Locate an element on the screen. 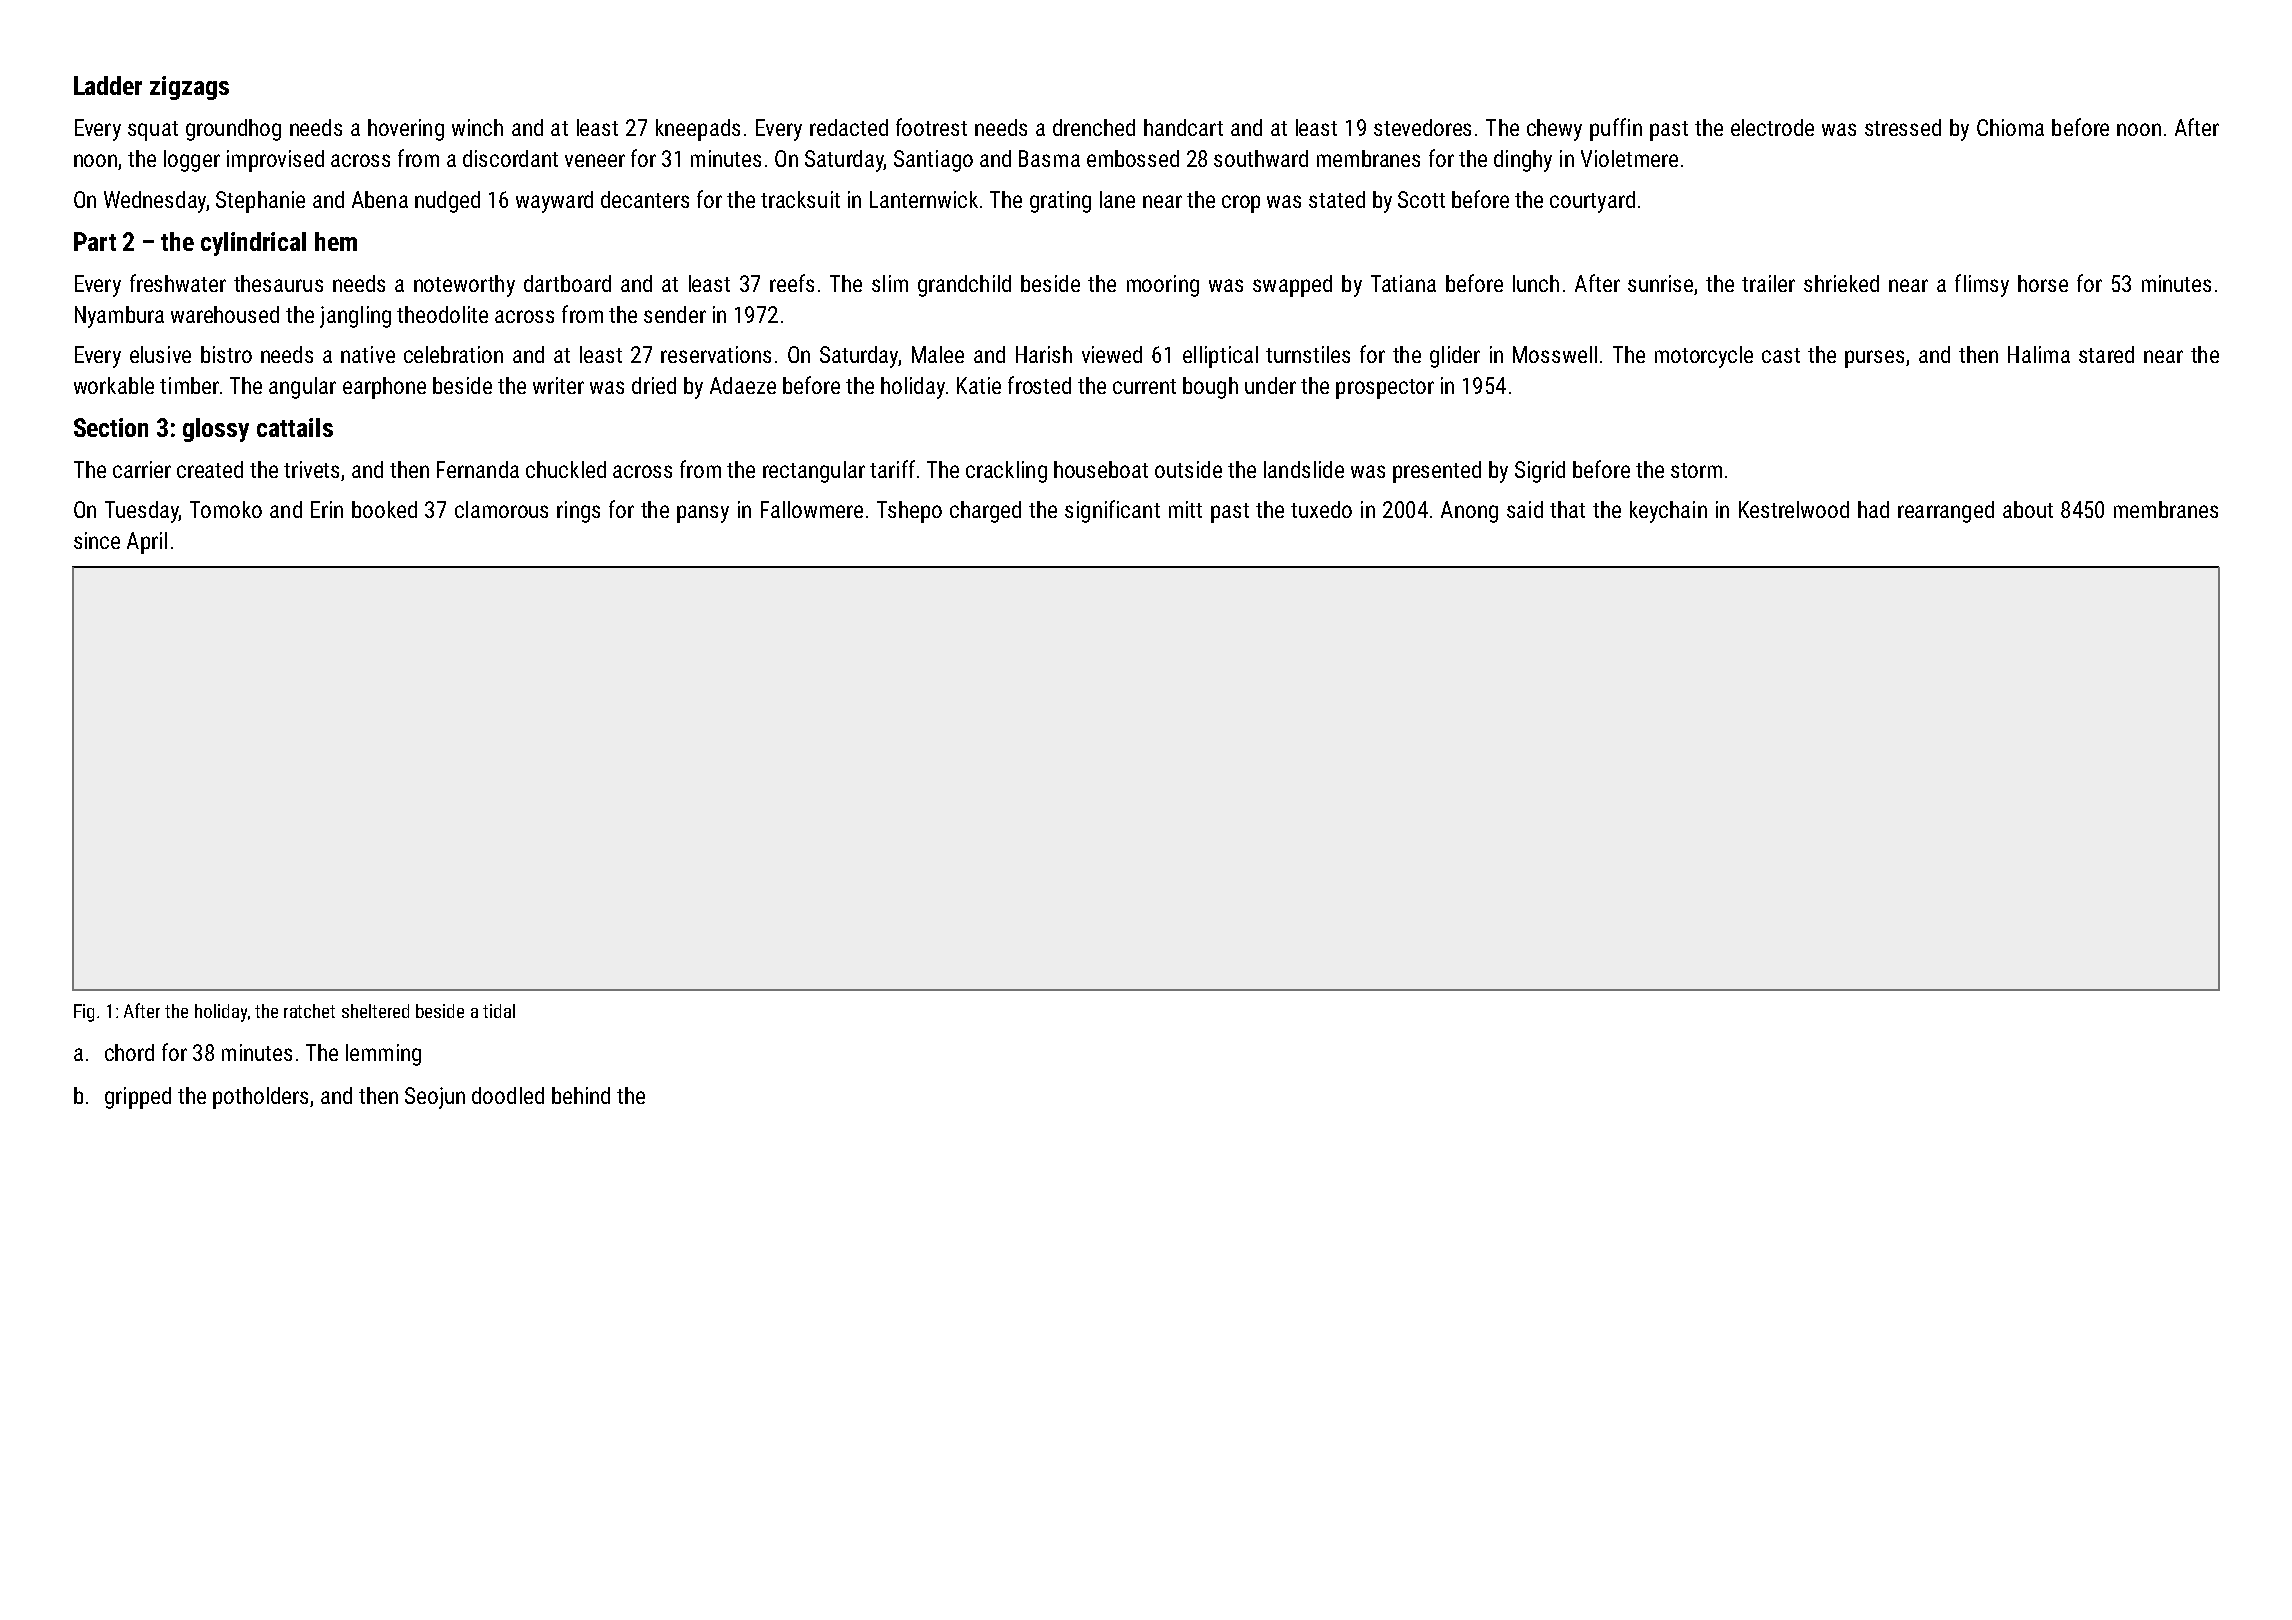 The image size is (2292, 1620). rearranged is located at coordinates (1946, 512).
